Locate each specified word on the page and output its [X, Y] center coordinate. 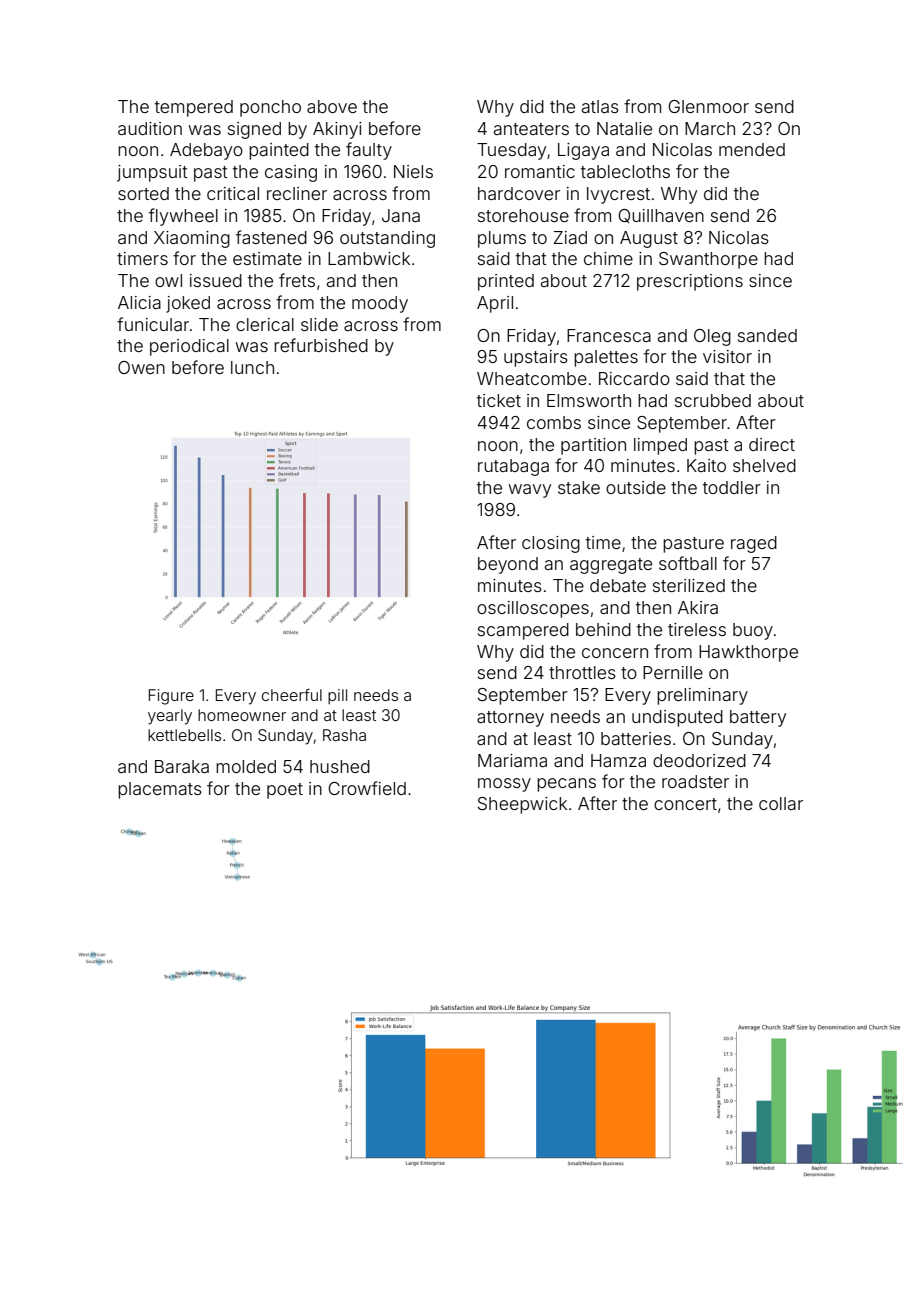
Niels [413, 171]
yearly [170, 717]
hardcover [519, 193]
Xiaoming [192, 239]
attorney [510, 719]
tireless [697, 629]
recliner [297, 193]
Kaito [706, 465]
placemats [160, 790]
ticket [499, 400]
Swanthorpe [708, 260]
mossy [504, 785]
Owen [141, 367]
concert [685, 804]
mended [752, 149]
